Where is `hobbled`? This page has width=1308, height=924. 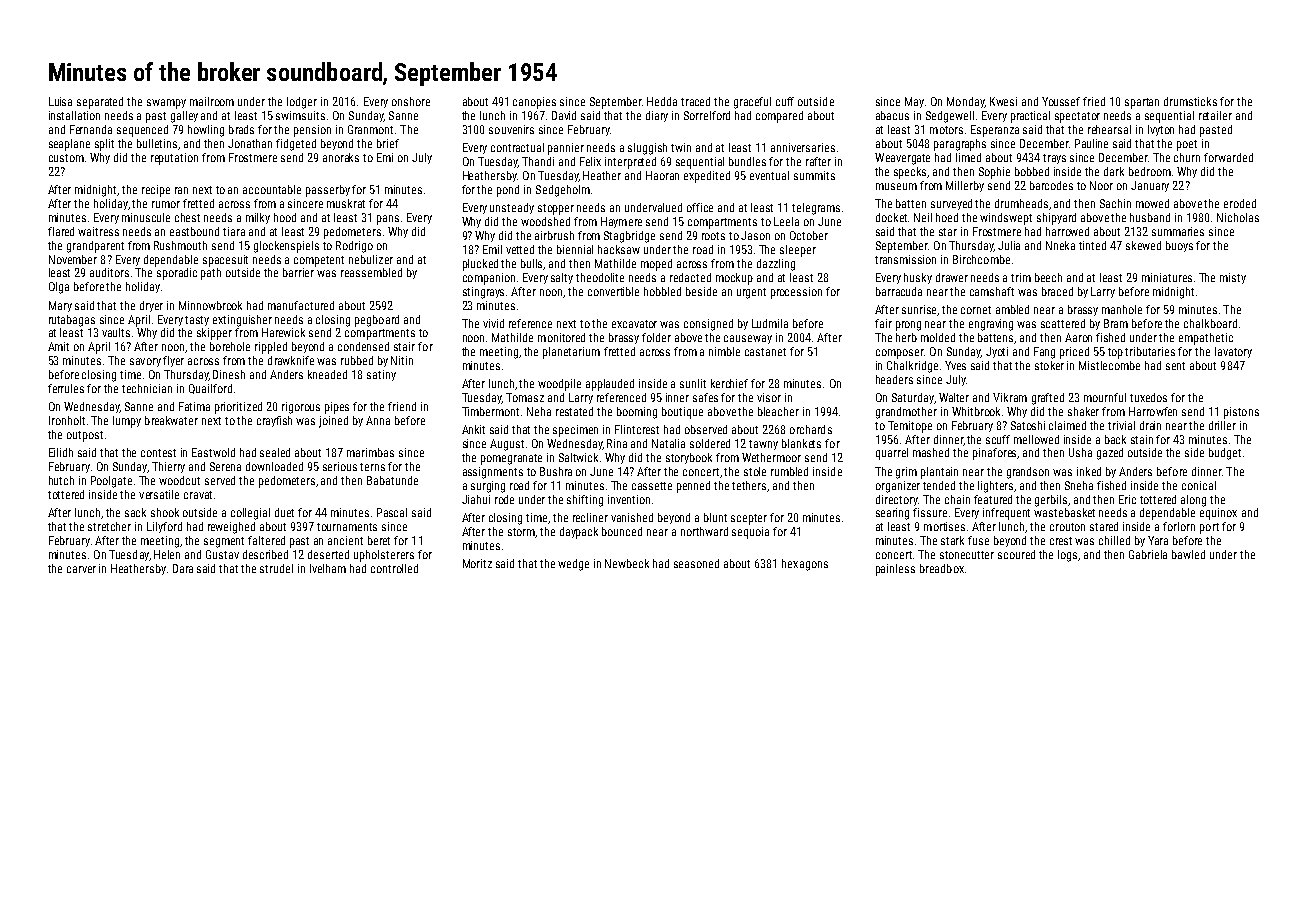 hobbled is located at coordinates (662, 291).
